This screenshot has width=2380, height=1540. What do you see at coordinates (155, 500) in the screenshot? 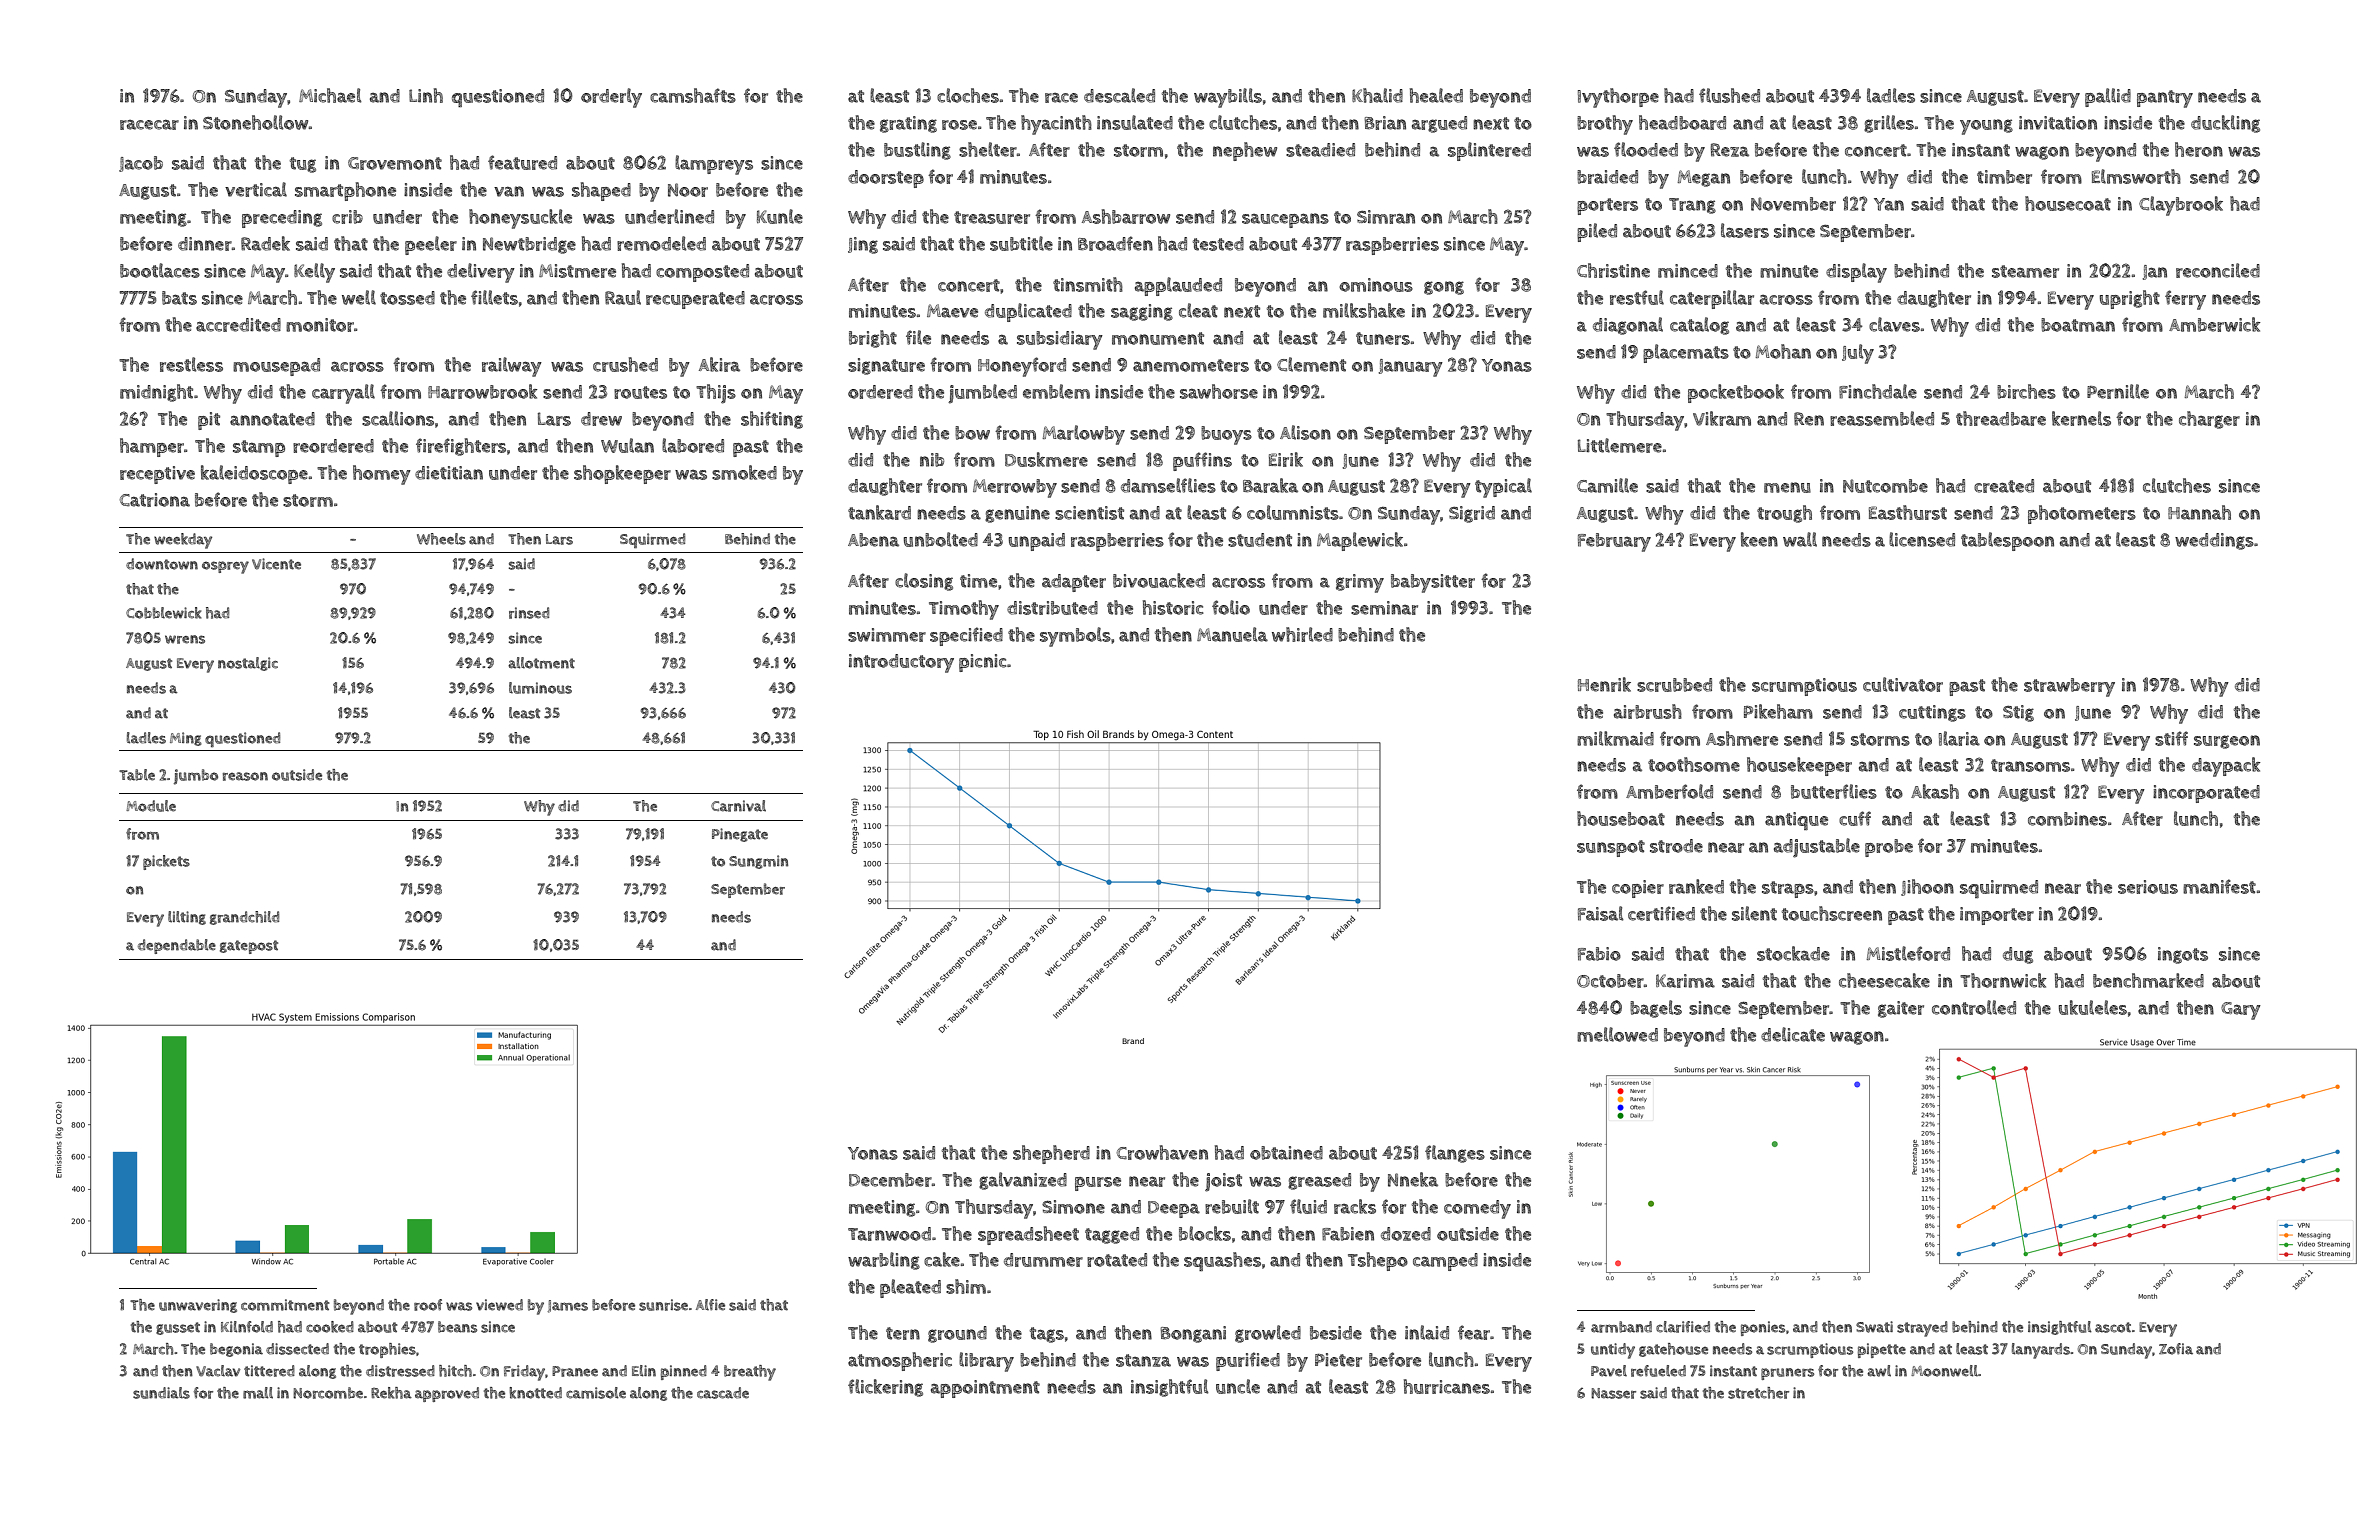
I see `Catriona` at bounding box center [155, 500].
